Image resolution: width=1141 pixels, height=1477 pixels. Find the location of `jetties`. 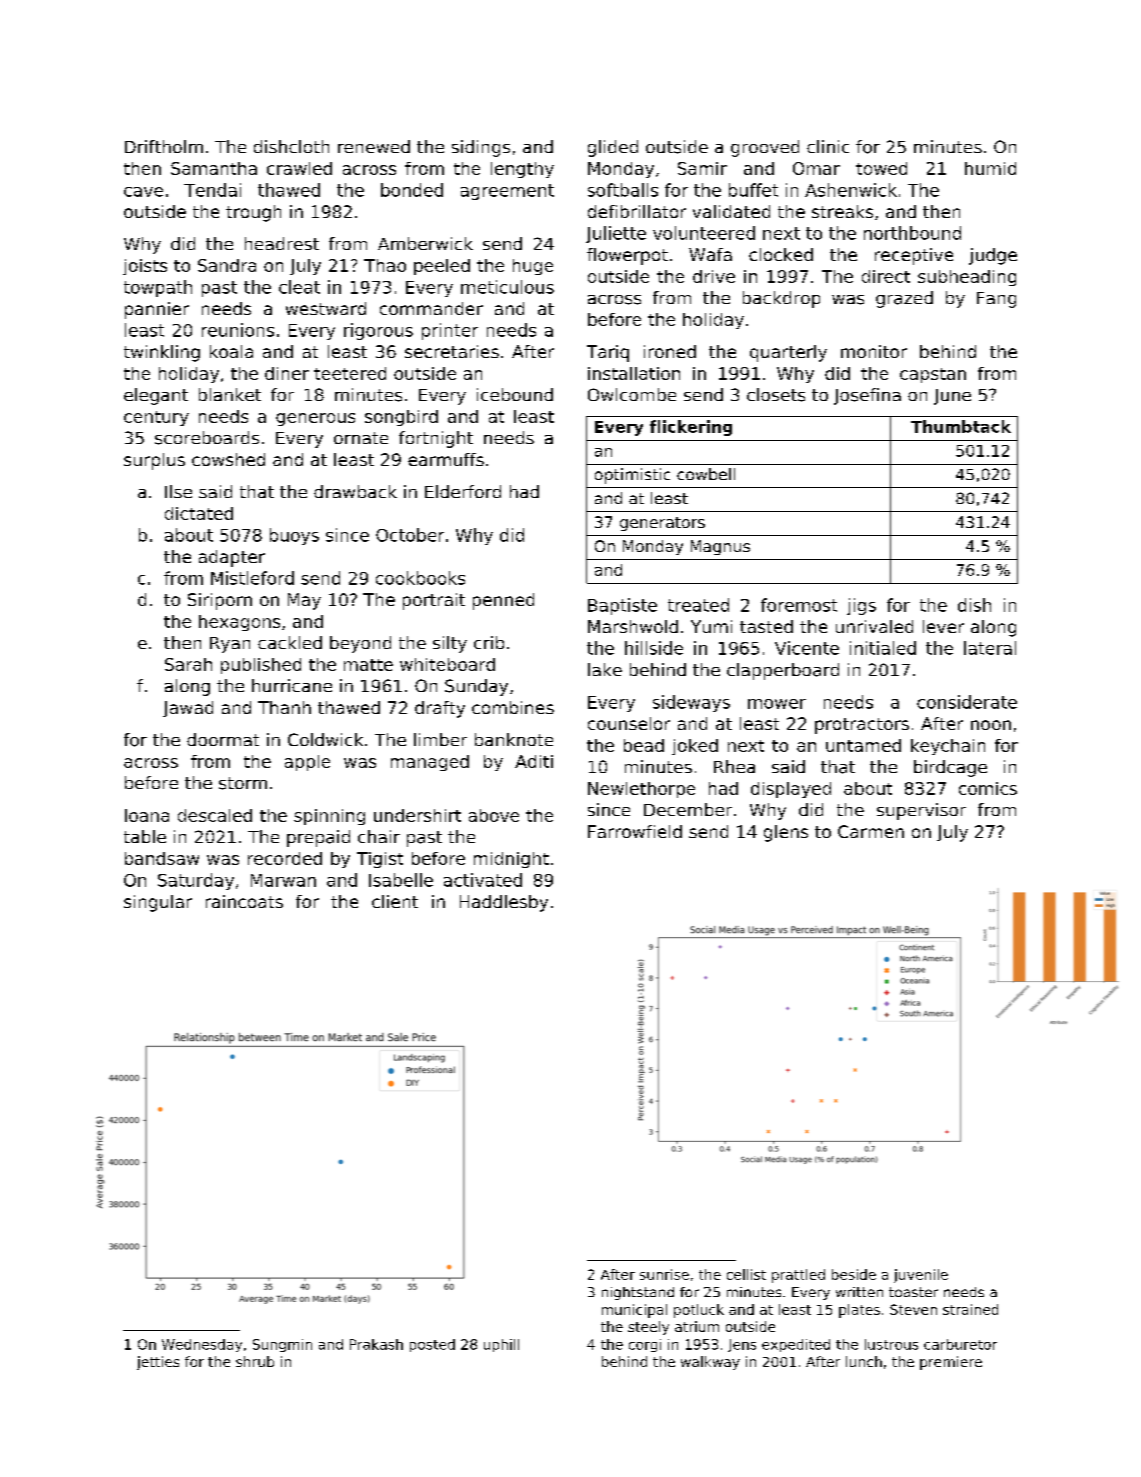

jetties is located at coordinates (158, 1363).
